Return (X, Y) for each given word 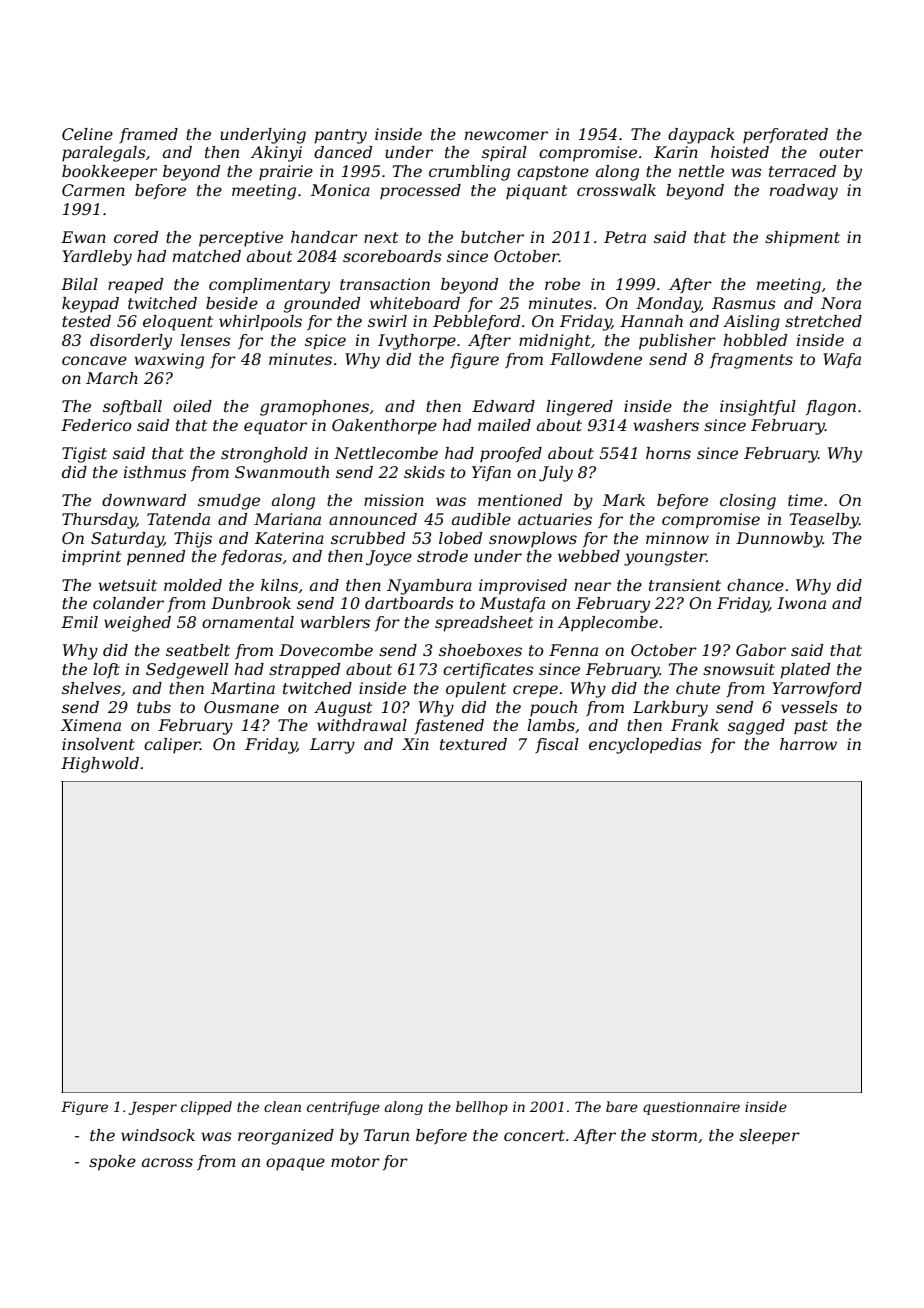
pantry (340, 136)
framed (148, 135)
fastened (449, 726)
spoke (112, 1163)
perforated (785, 136)
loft (106, 670)
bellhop (482, 1108)
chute (698, 688)
